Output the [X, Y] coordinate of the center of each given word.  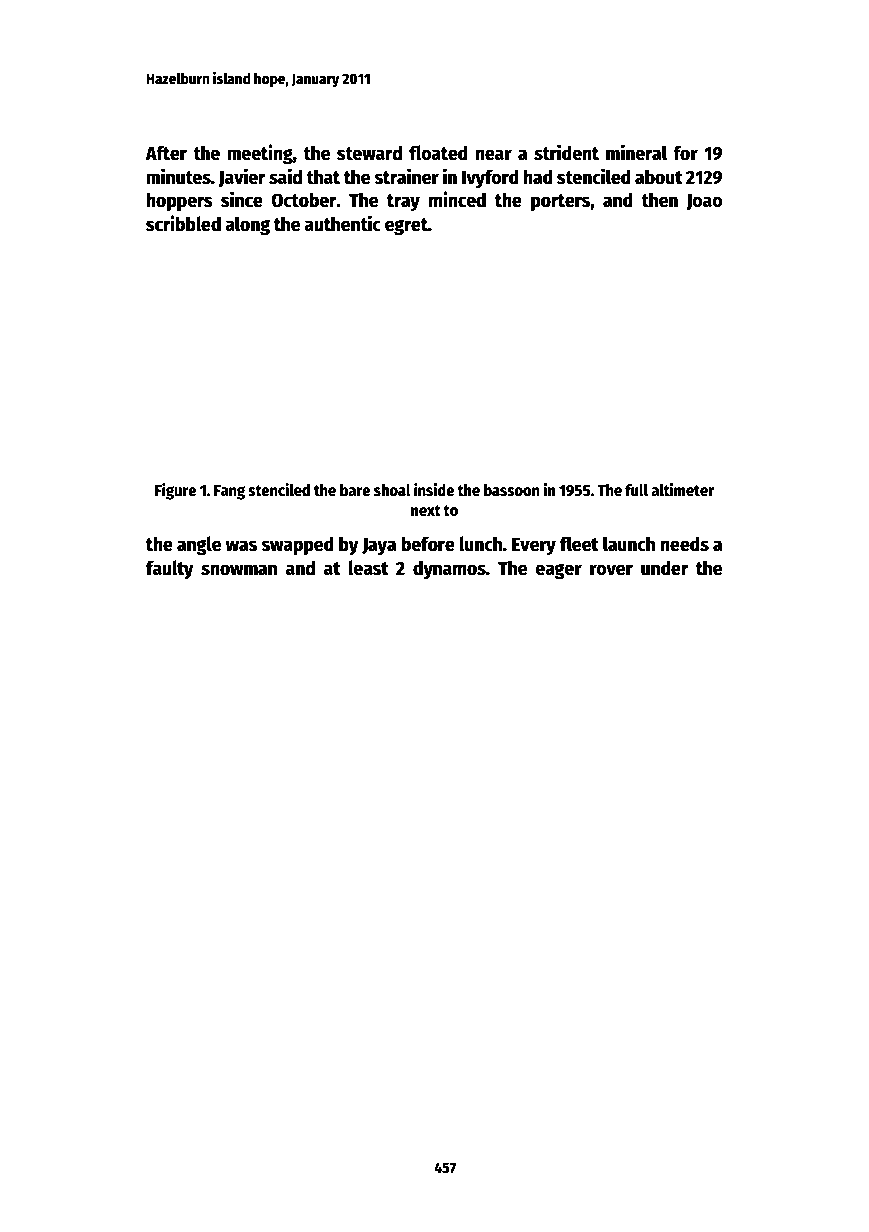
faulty [170, 569]
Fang [229, 492]
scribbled [183, 223]
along [247, 225]
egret [406, 226]
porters [560, 202]
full [636, 490]
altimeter [682, 490]
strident [566, 152]
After [166, 153]
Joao [704, 202]
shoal [392, 490]
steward [369, 153]
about [659, 177]
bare [355, 490]
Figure [176, 491]
